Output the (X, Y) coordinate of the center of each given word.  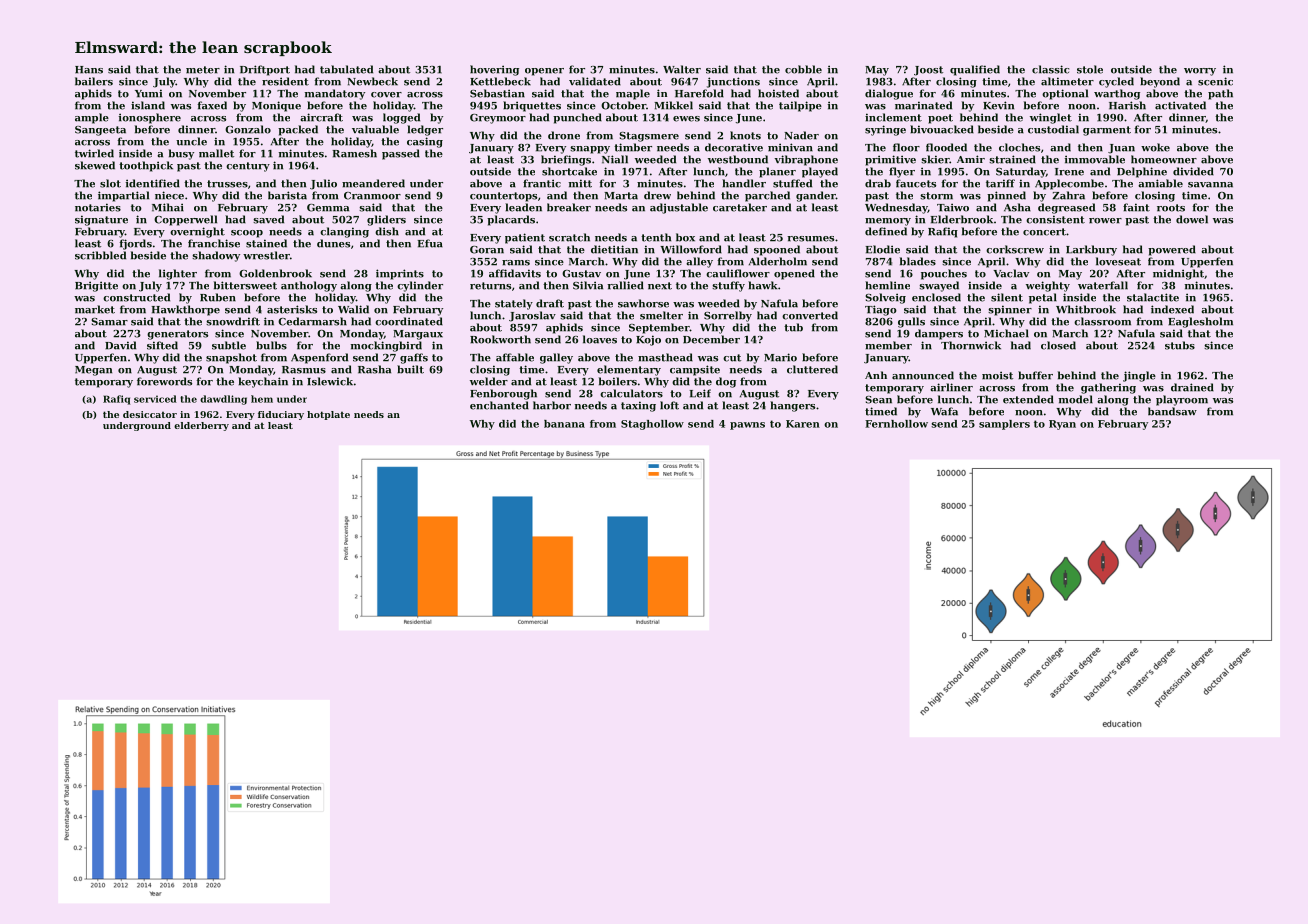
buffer (1035, 375)
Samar (109, 322)
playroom (1182, 400)
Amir (971, 159)
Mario (780, 357)
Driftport (265, 70)
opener (544, 72)
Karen (803, 424)
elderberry (201, 426)
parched (767, 196)
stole (1090, 69)
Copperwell (185, 220)
